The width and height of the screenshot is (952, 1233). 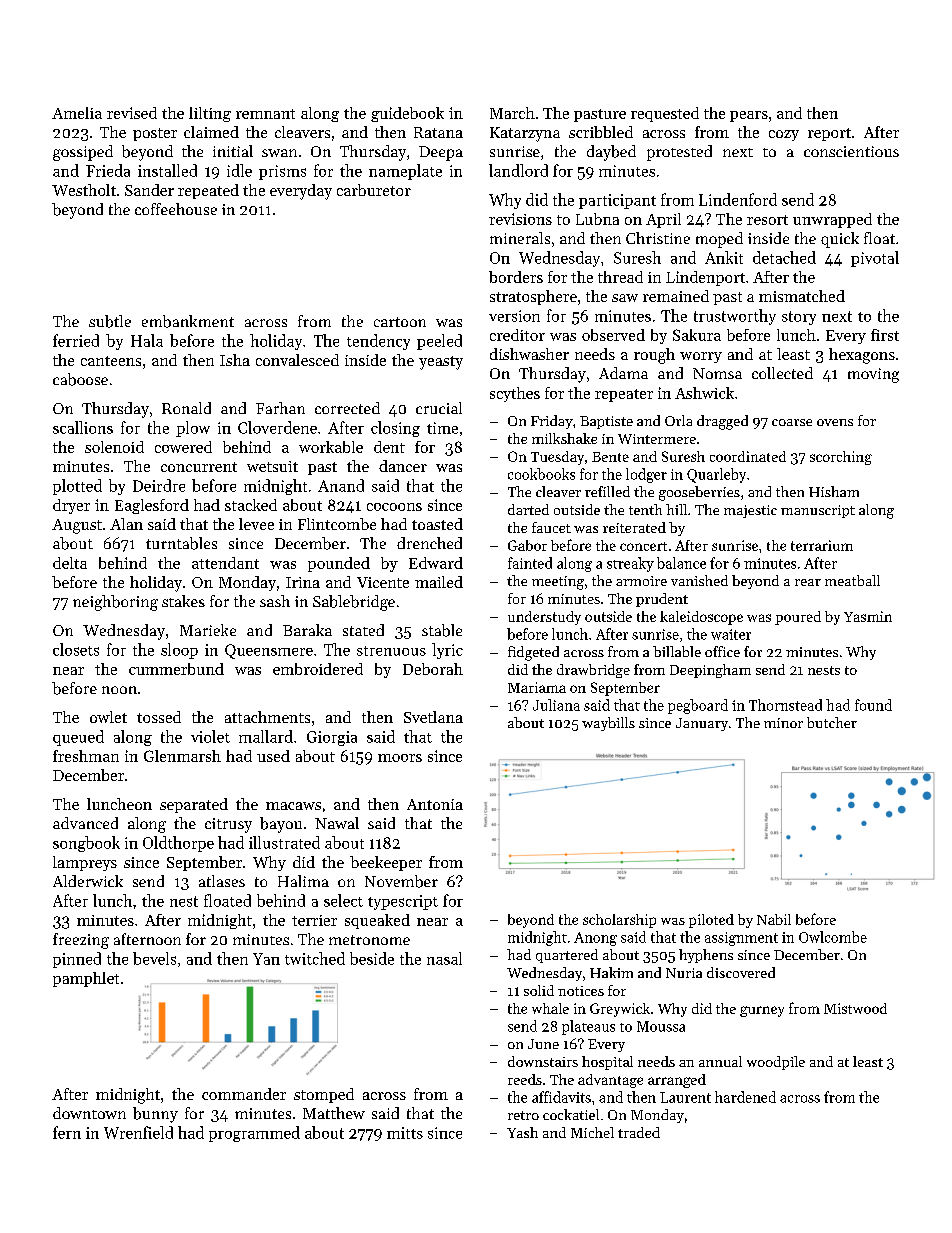 I want to click on levee, so click(x=256, y=524).
